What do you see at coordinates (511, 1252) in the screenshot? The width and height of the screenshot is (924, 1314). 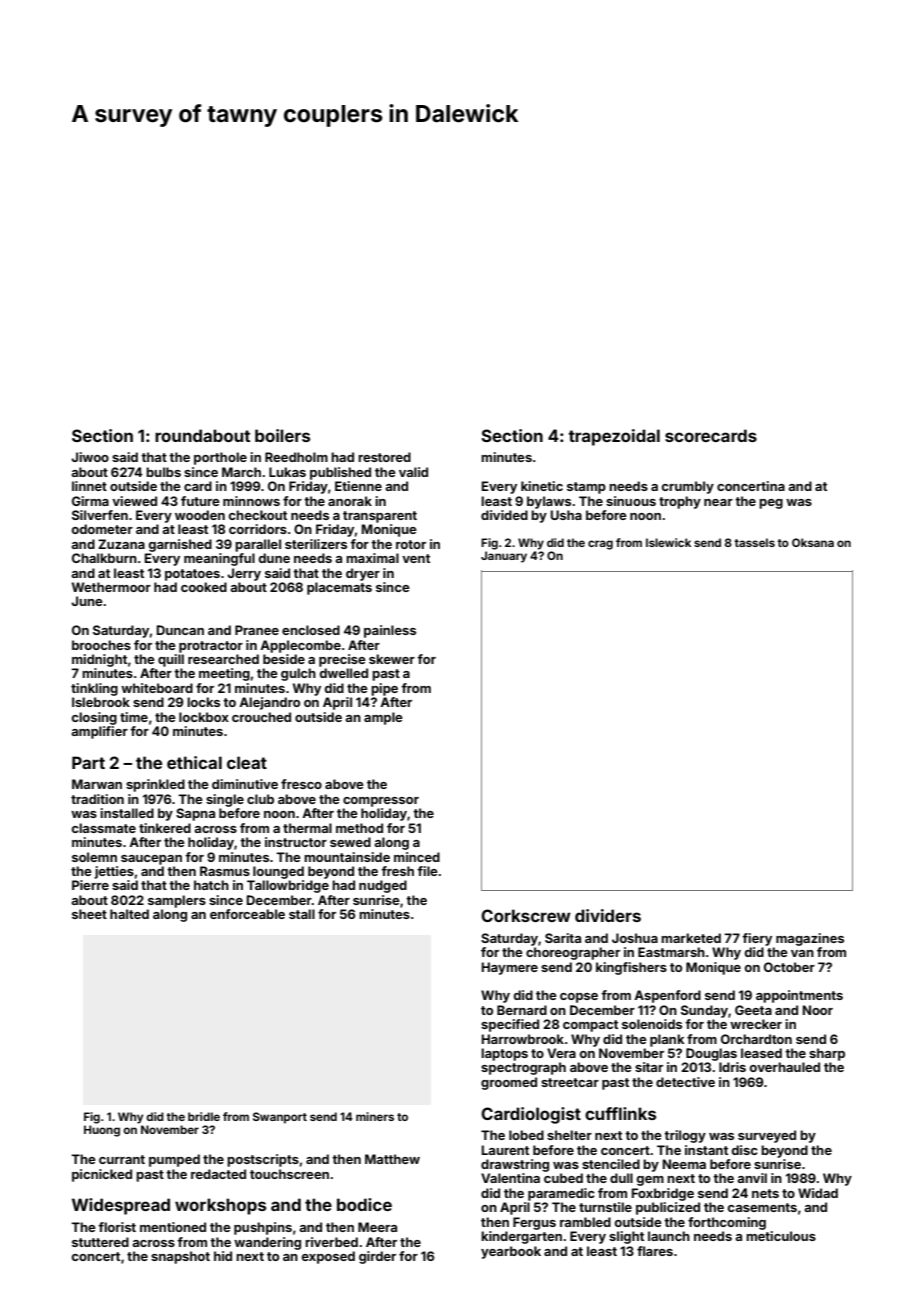 I see `yearbook` at bounding box center [511, 1252].
